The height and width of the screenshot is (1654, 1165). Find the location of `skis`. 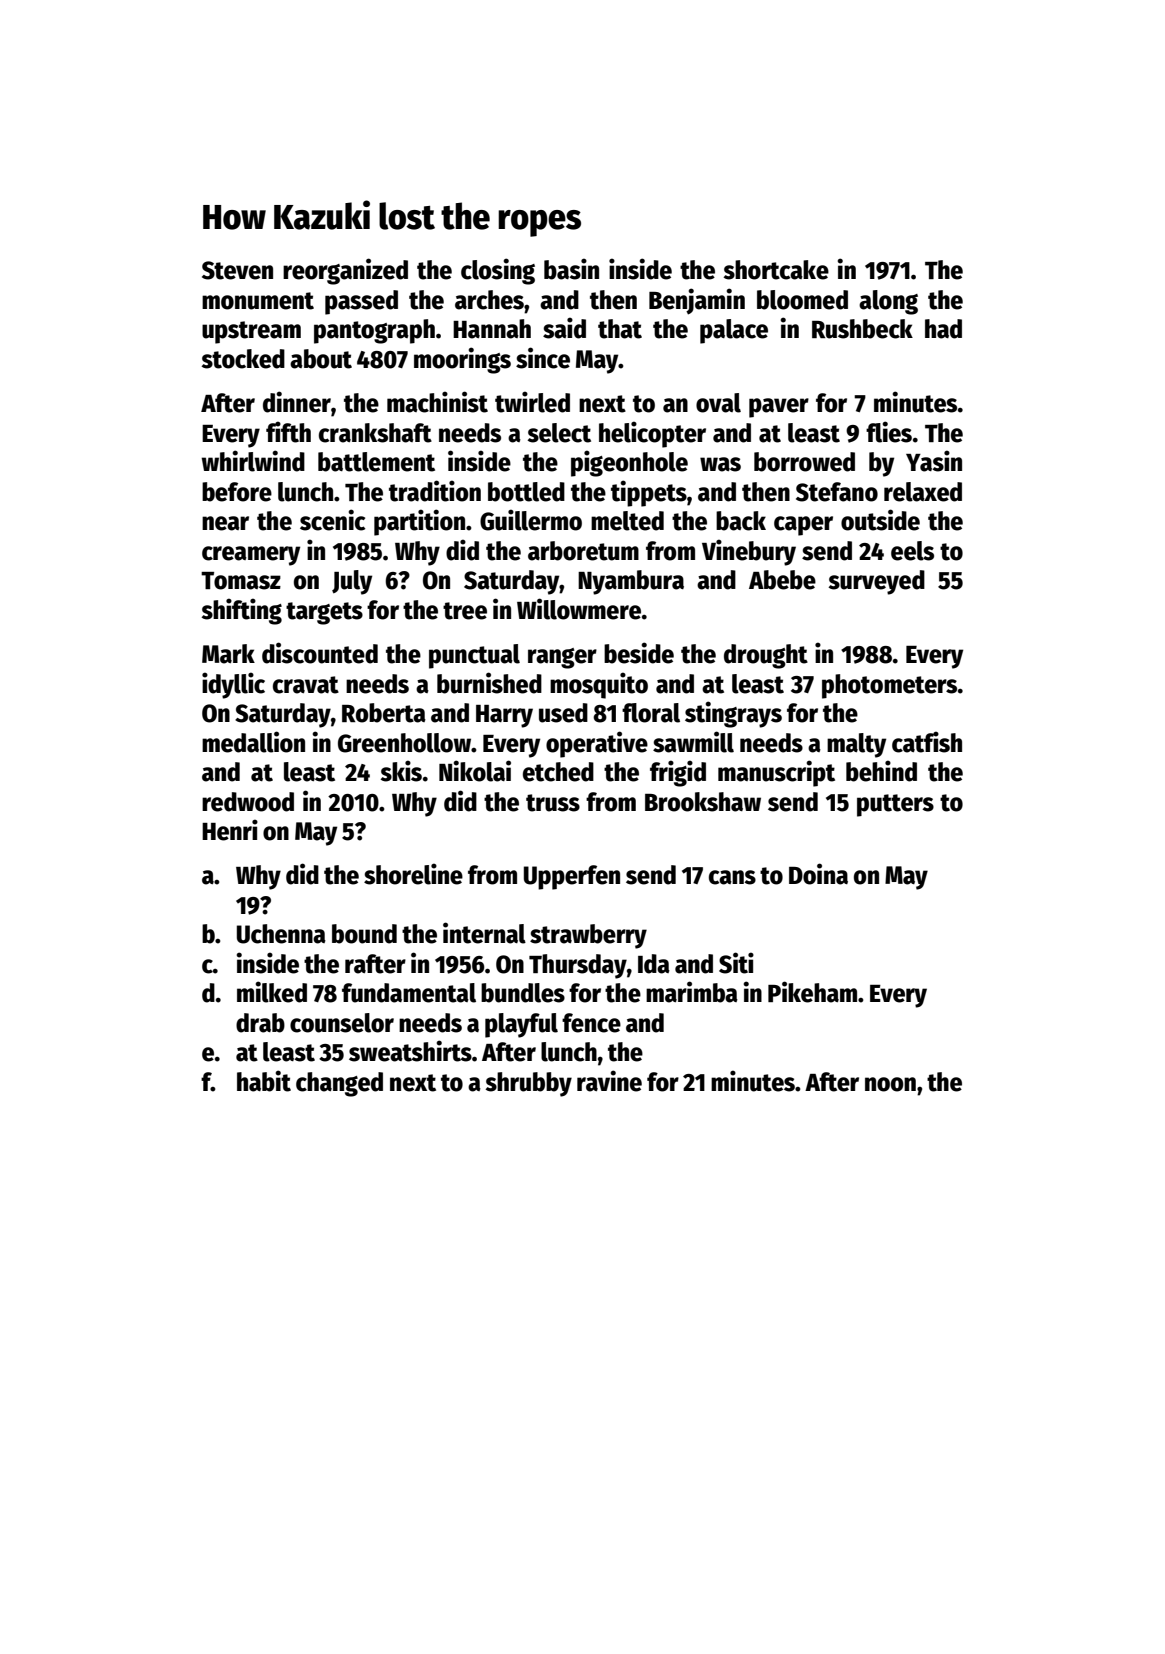

skis is located at coordinates (401, 771).
